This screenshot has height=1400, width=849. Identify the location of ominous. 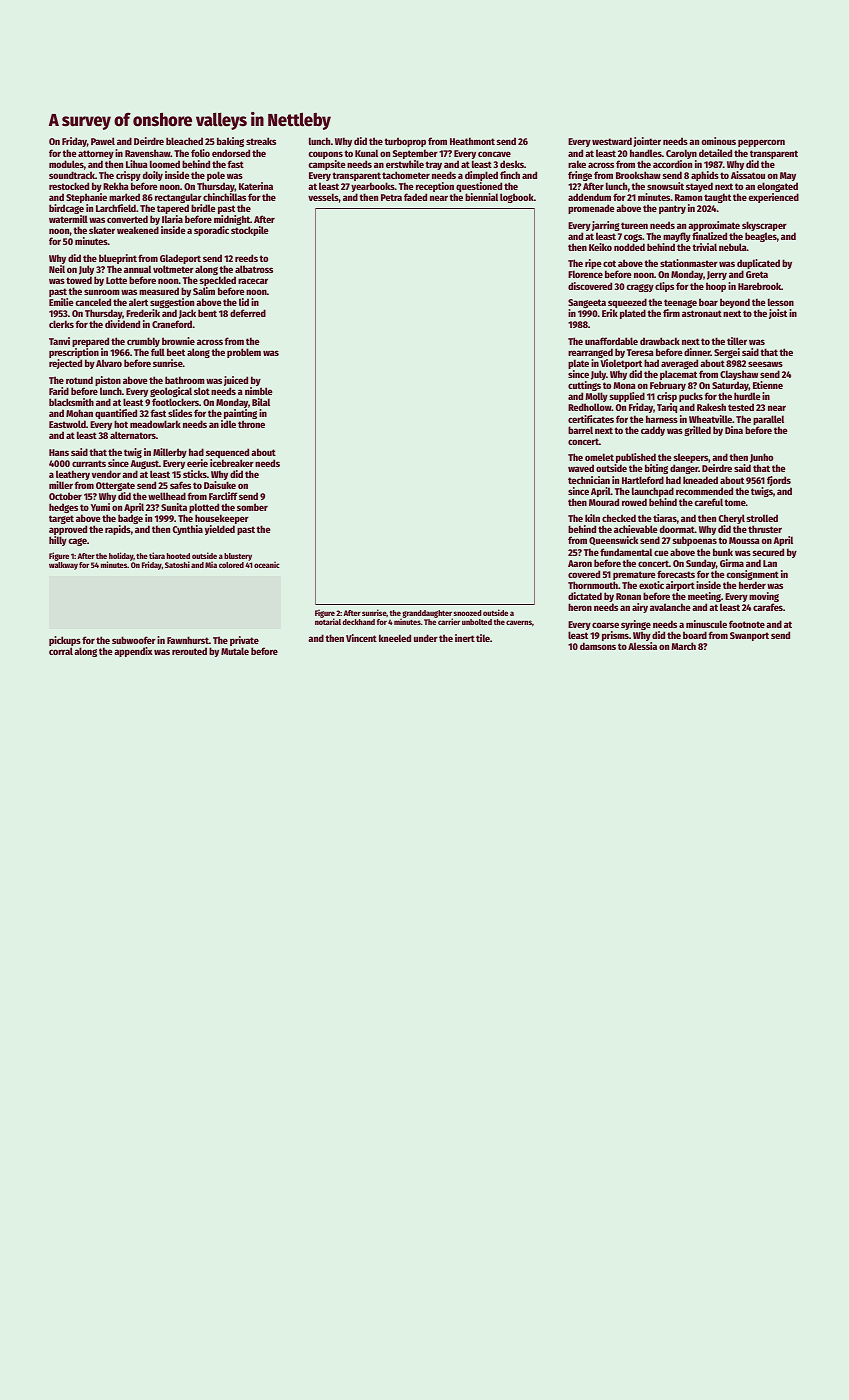
(719, 141).
